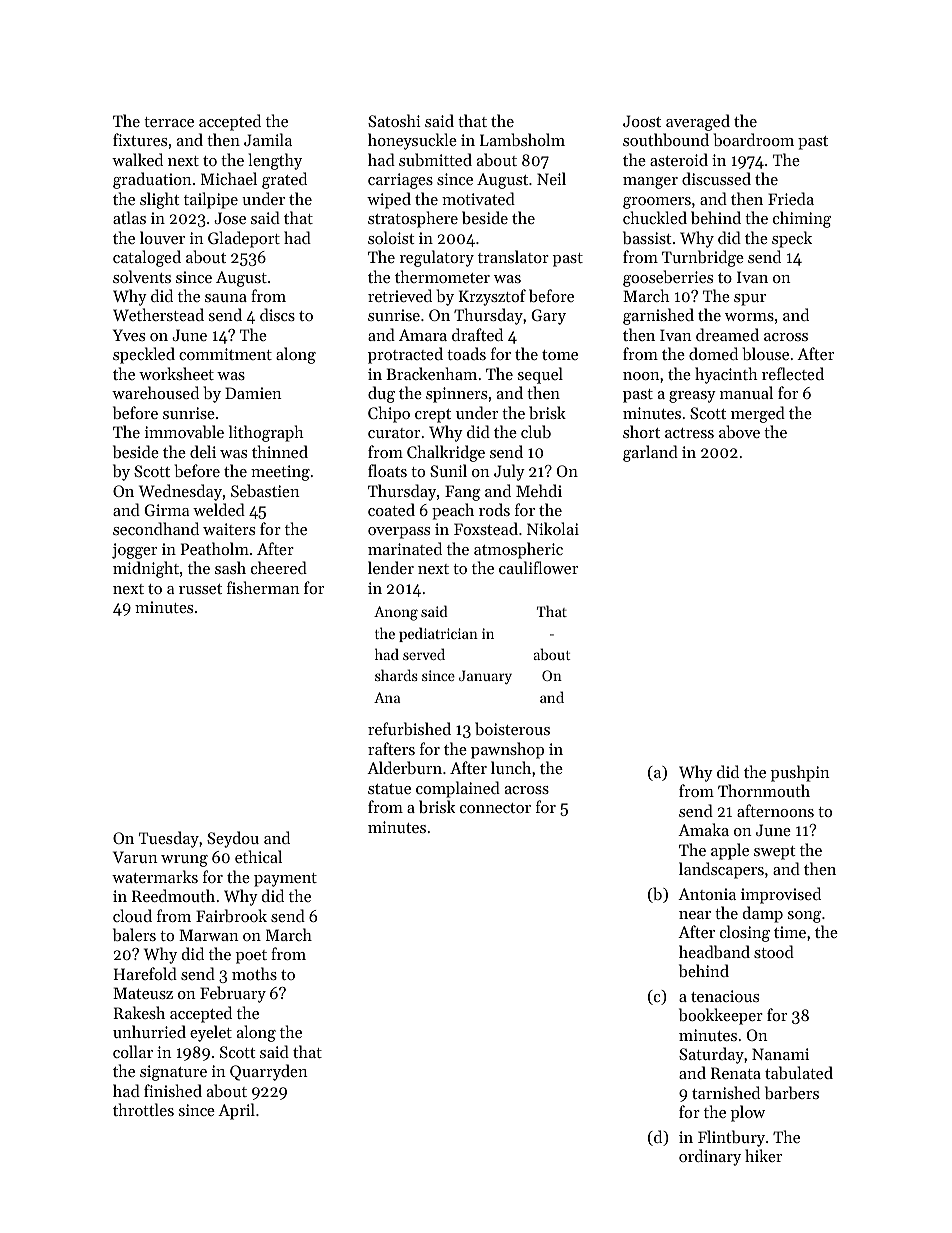  What do you see at coordinates (169, 122) in the document?
I see `terrace` at bounding box center [169, 122].
